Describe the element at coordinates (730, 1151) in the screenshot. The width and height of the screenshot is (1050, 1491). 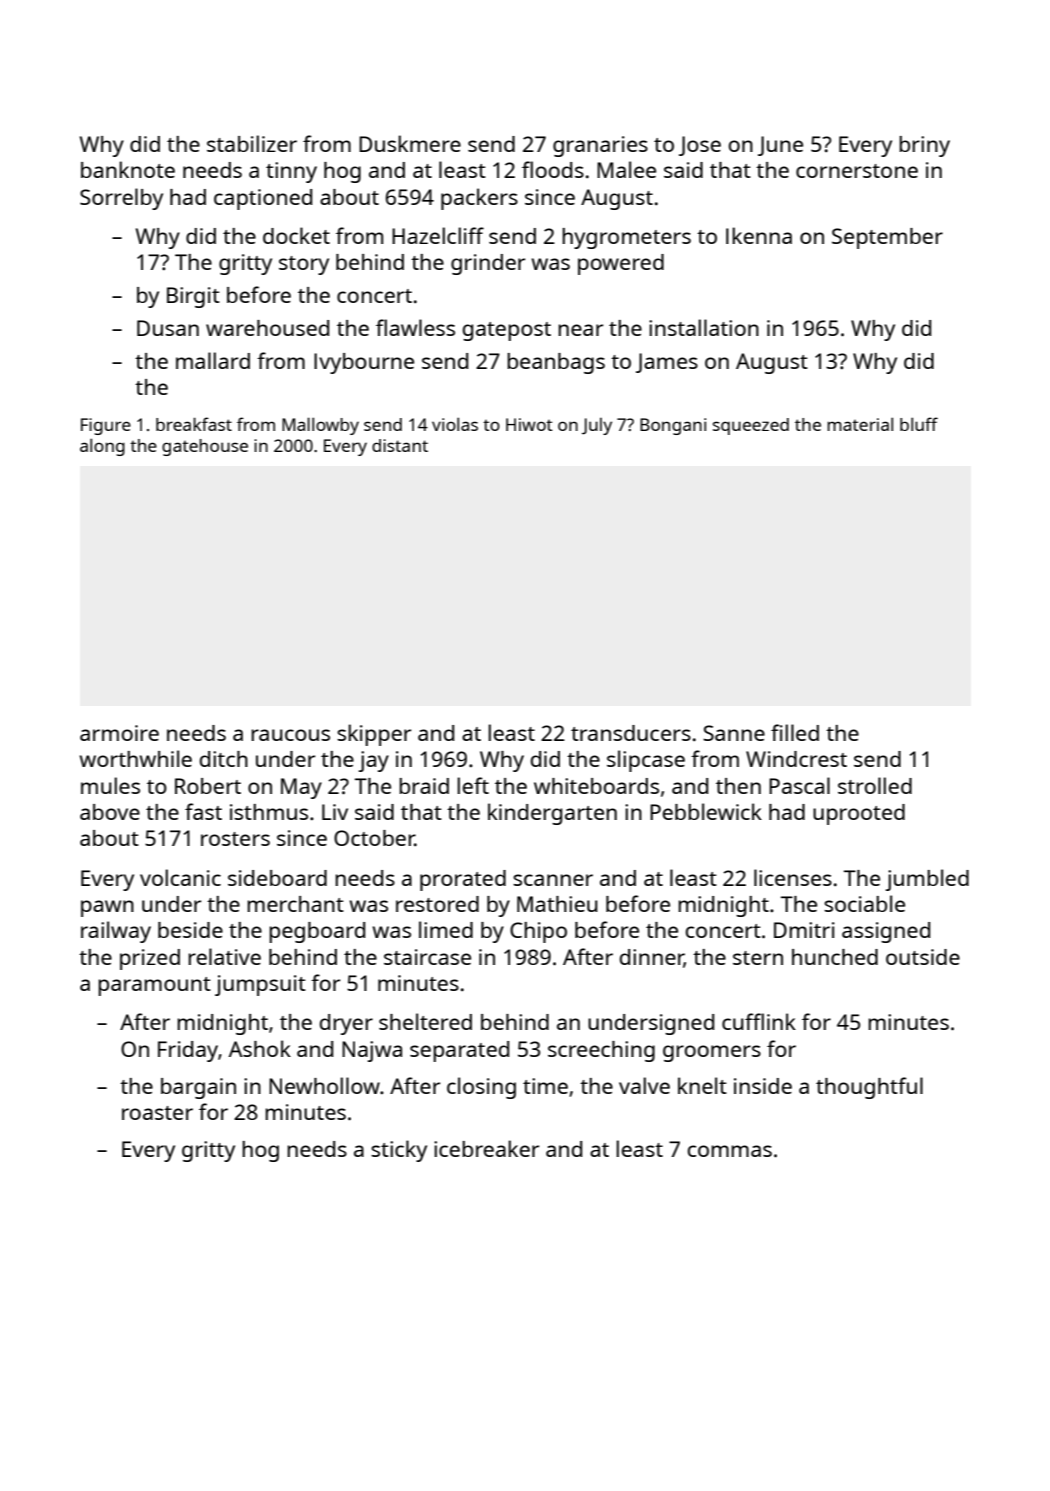
I see `commas` at that location.
